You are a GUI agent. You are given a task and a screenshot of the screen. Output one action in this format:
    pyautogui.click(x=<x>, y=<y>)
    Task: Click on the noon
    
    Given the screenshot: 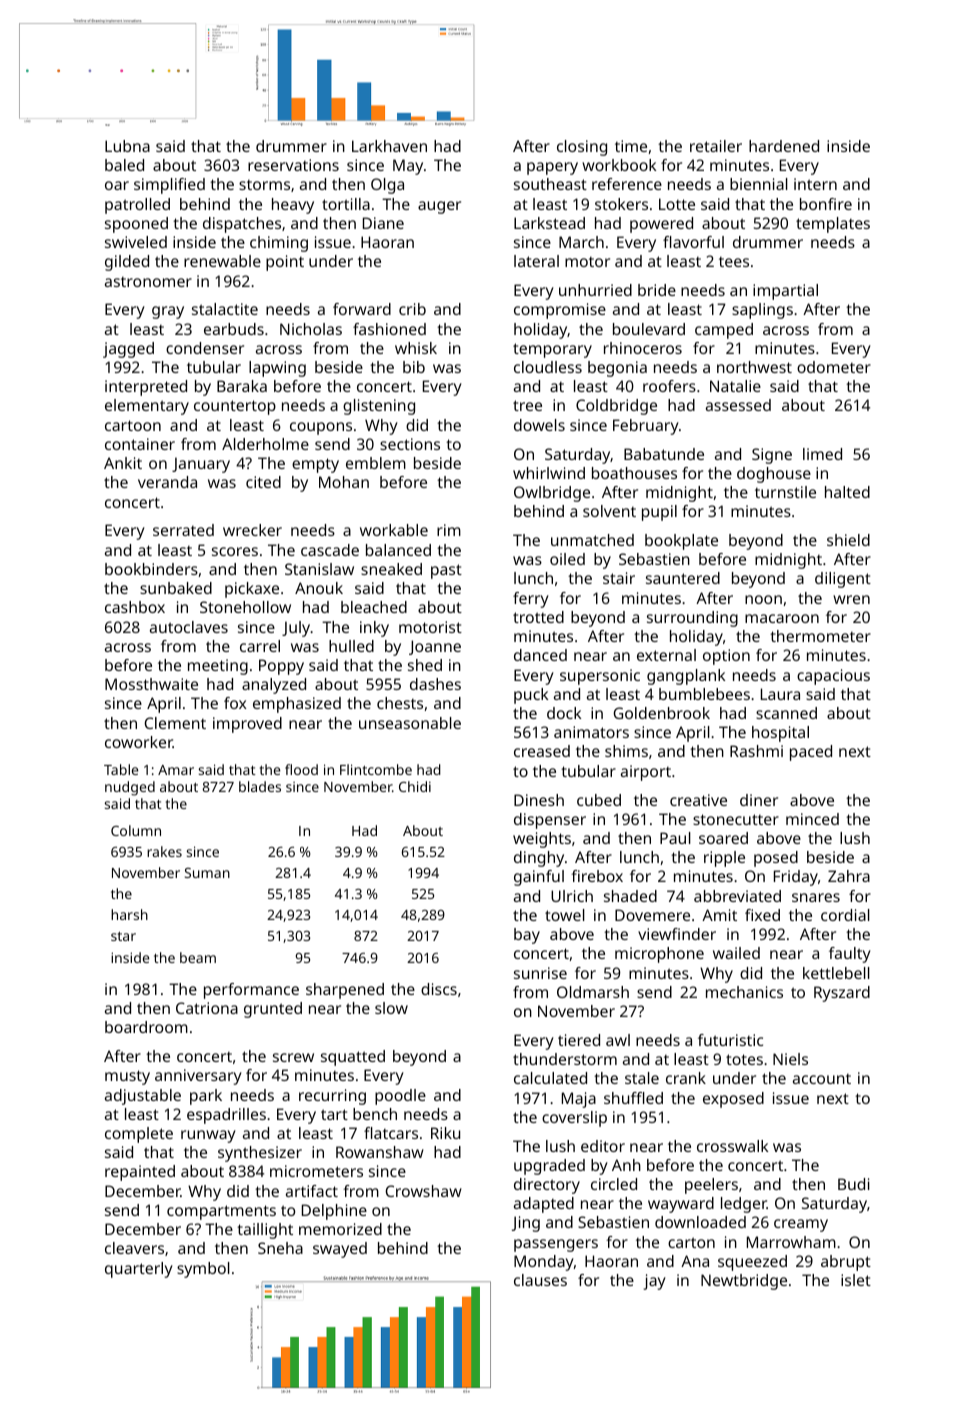 What is the action you would take?
    pyautogui.click(x=763, y=599)
